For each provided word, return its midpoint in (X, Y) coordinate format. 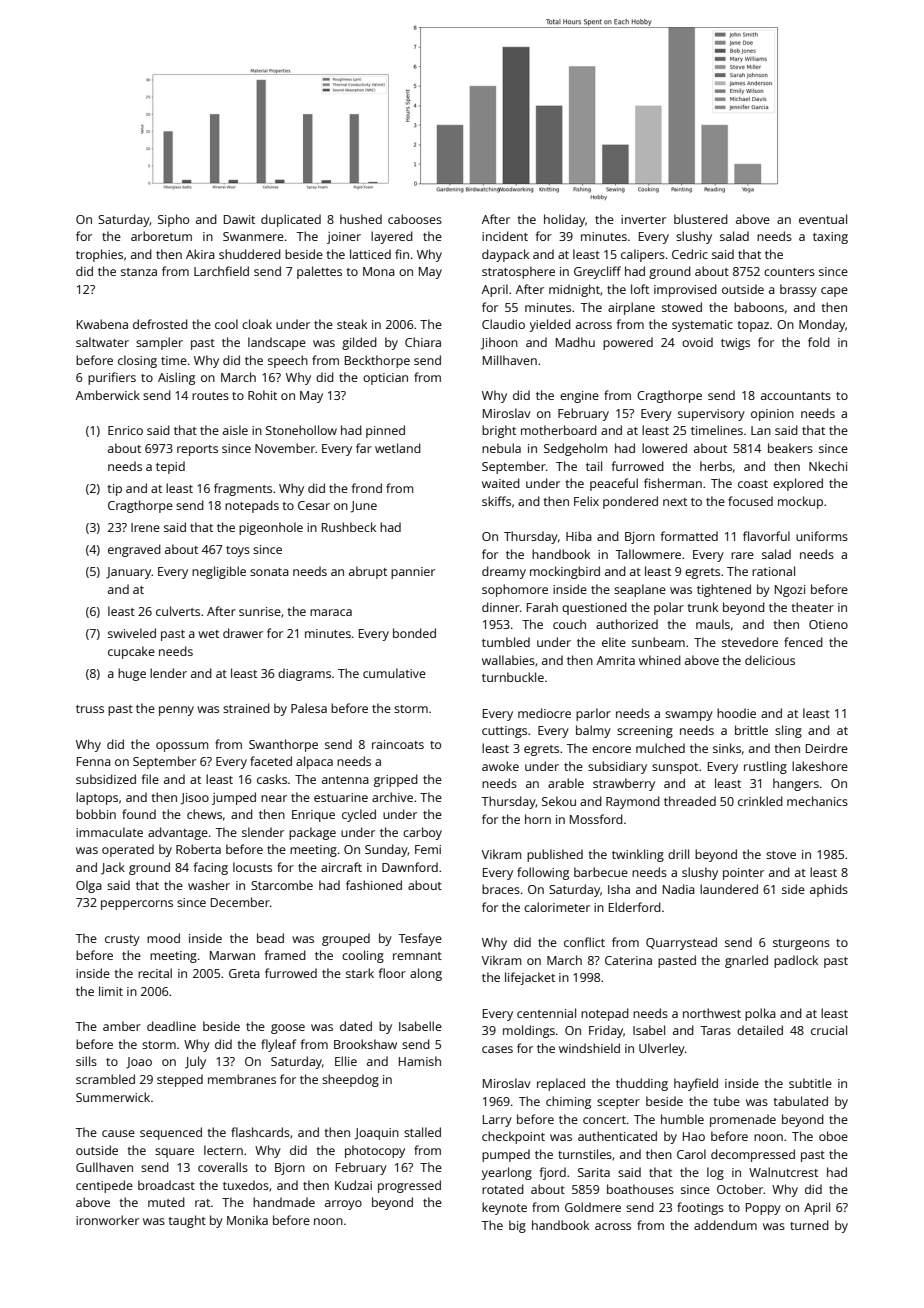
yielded (550, 325)
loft (640, 289)
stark (360, 973)
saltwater (102, 342)
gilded (359, 343)
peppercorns (137, 905)
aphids (829, 890)
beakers (790, 448)
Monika (247, 1220)
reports (197, 450)
